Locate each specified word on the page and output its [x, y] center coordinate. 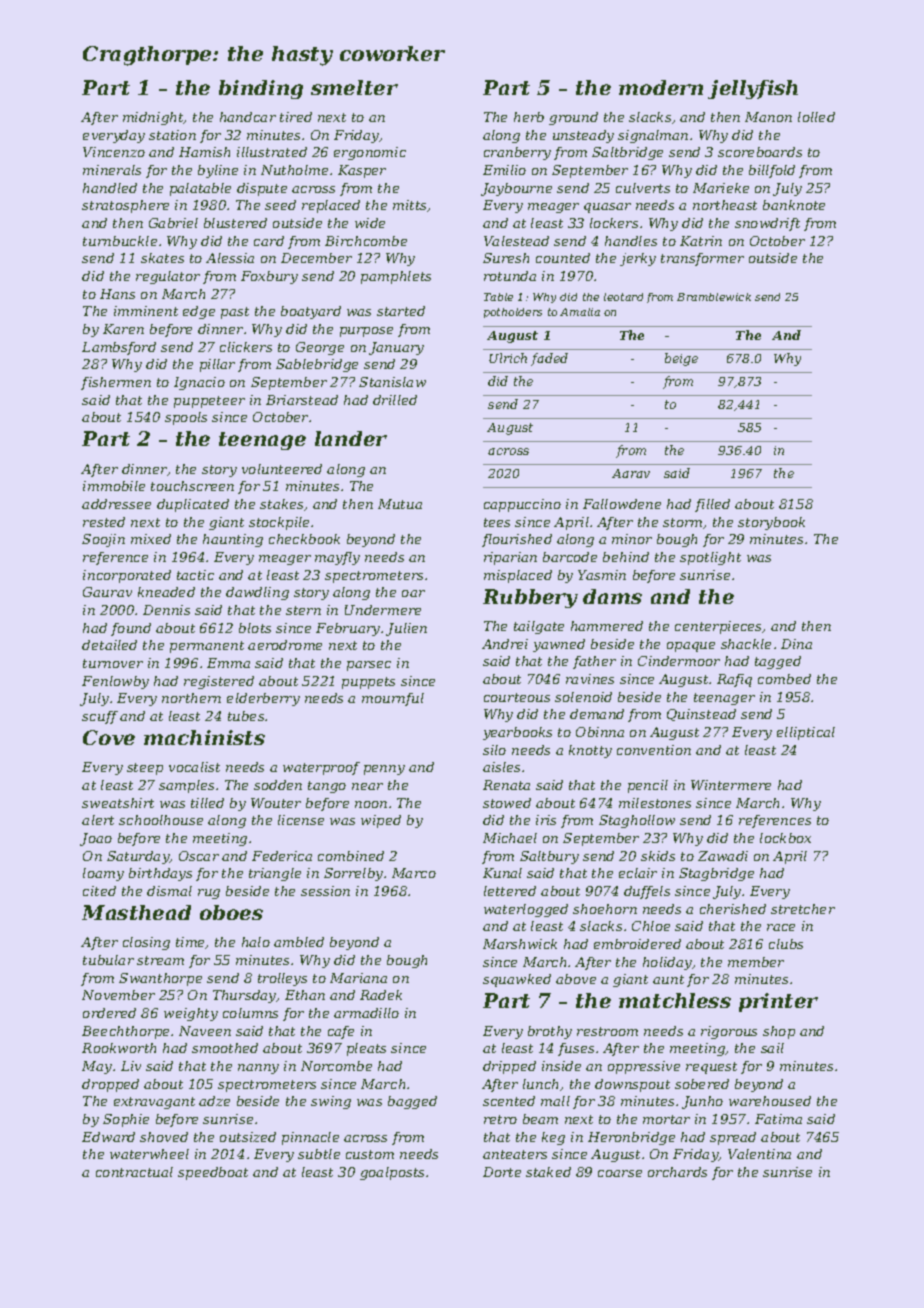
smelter [354, 87]
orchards [677, 1172]
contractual [134, 1172]
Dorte [502, 1172]
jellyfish [753, 89]
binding [261, 89]
